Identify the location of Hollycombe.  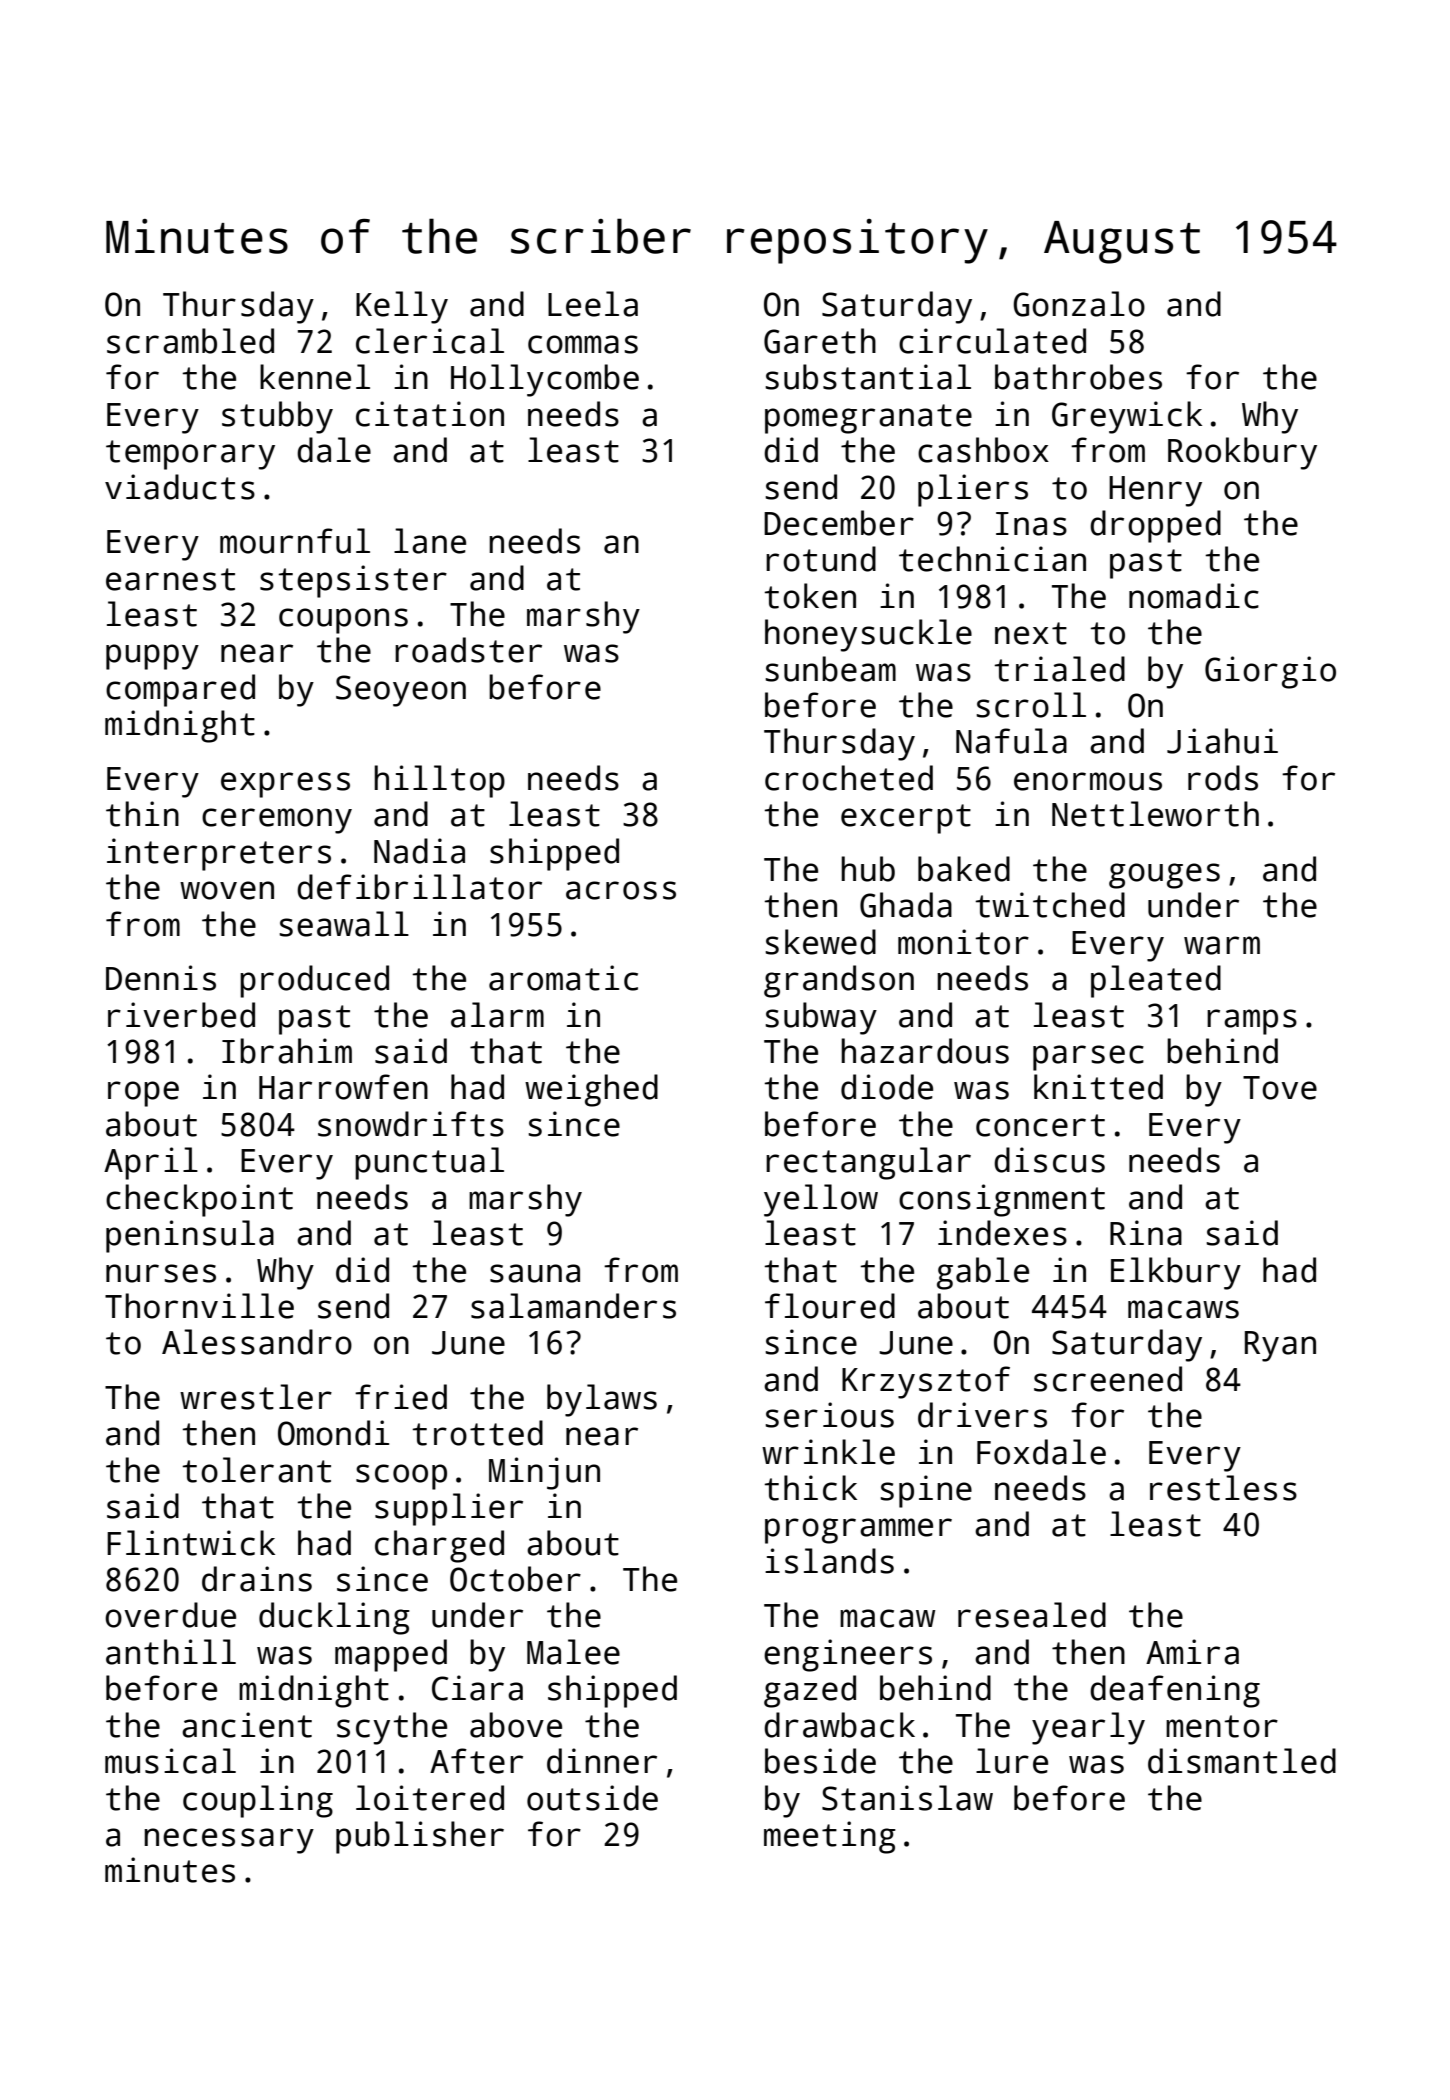
(545, 380).
